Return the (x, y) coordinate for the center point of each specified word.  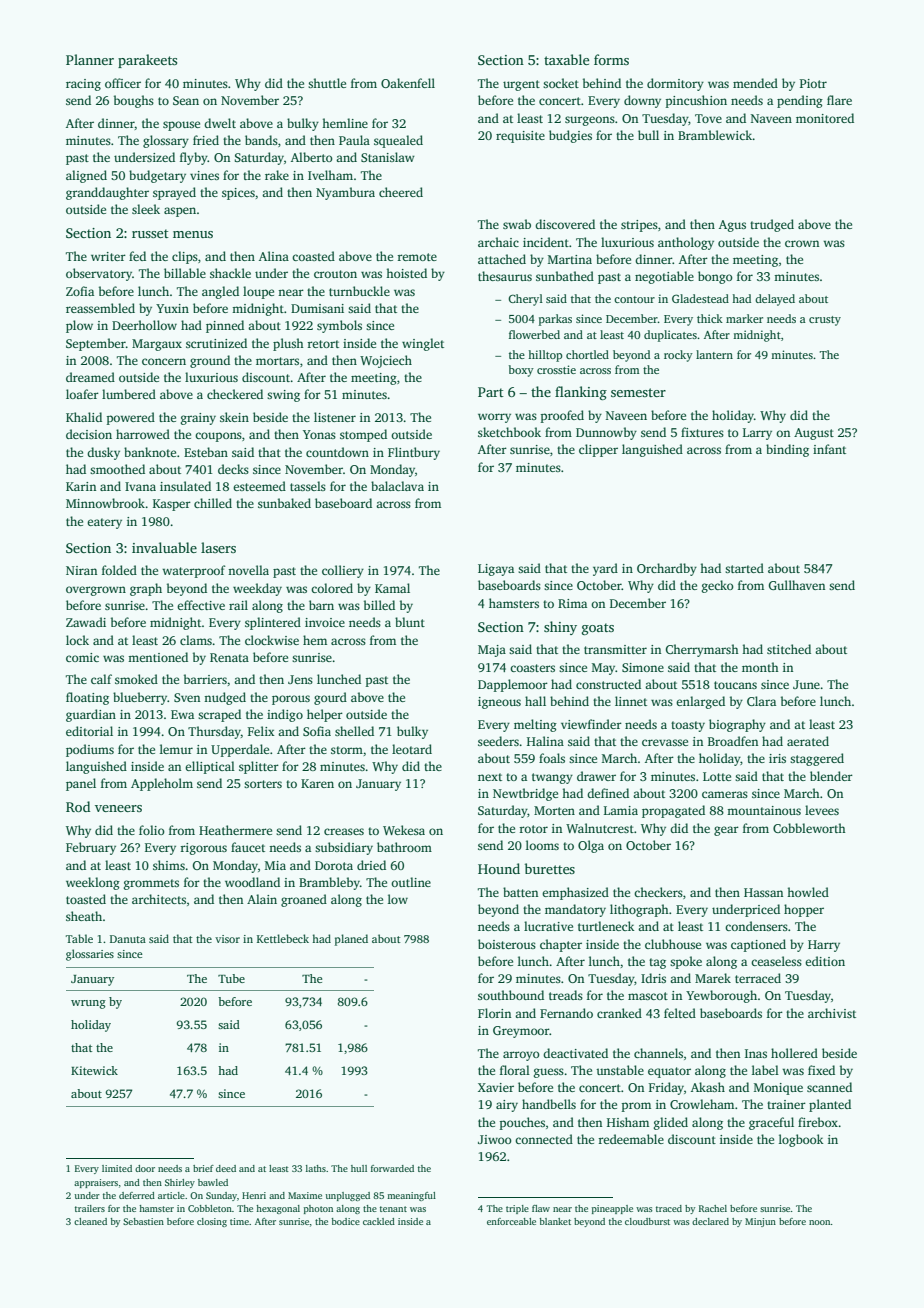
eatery (104, 523)
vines (204, 175)
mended (755, 83)
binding (787, 450)
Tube (231, 978)
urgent (521, 85)
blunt (410, 622)
